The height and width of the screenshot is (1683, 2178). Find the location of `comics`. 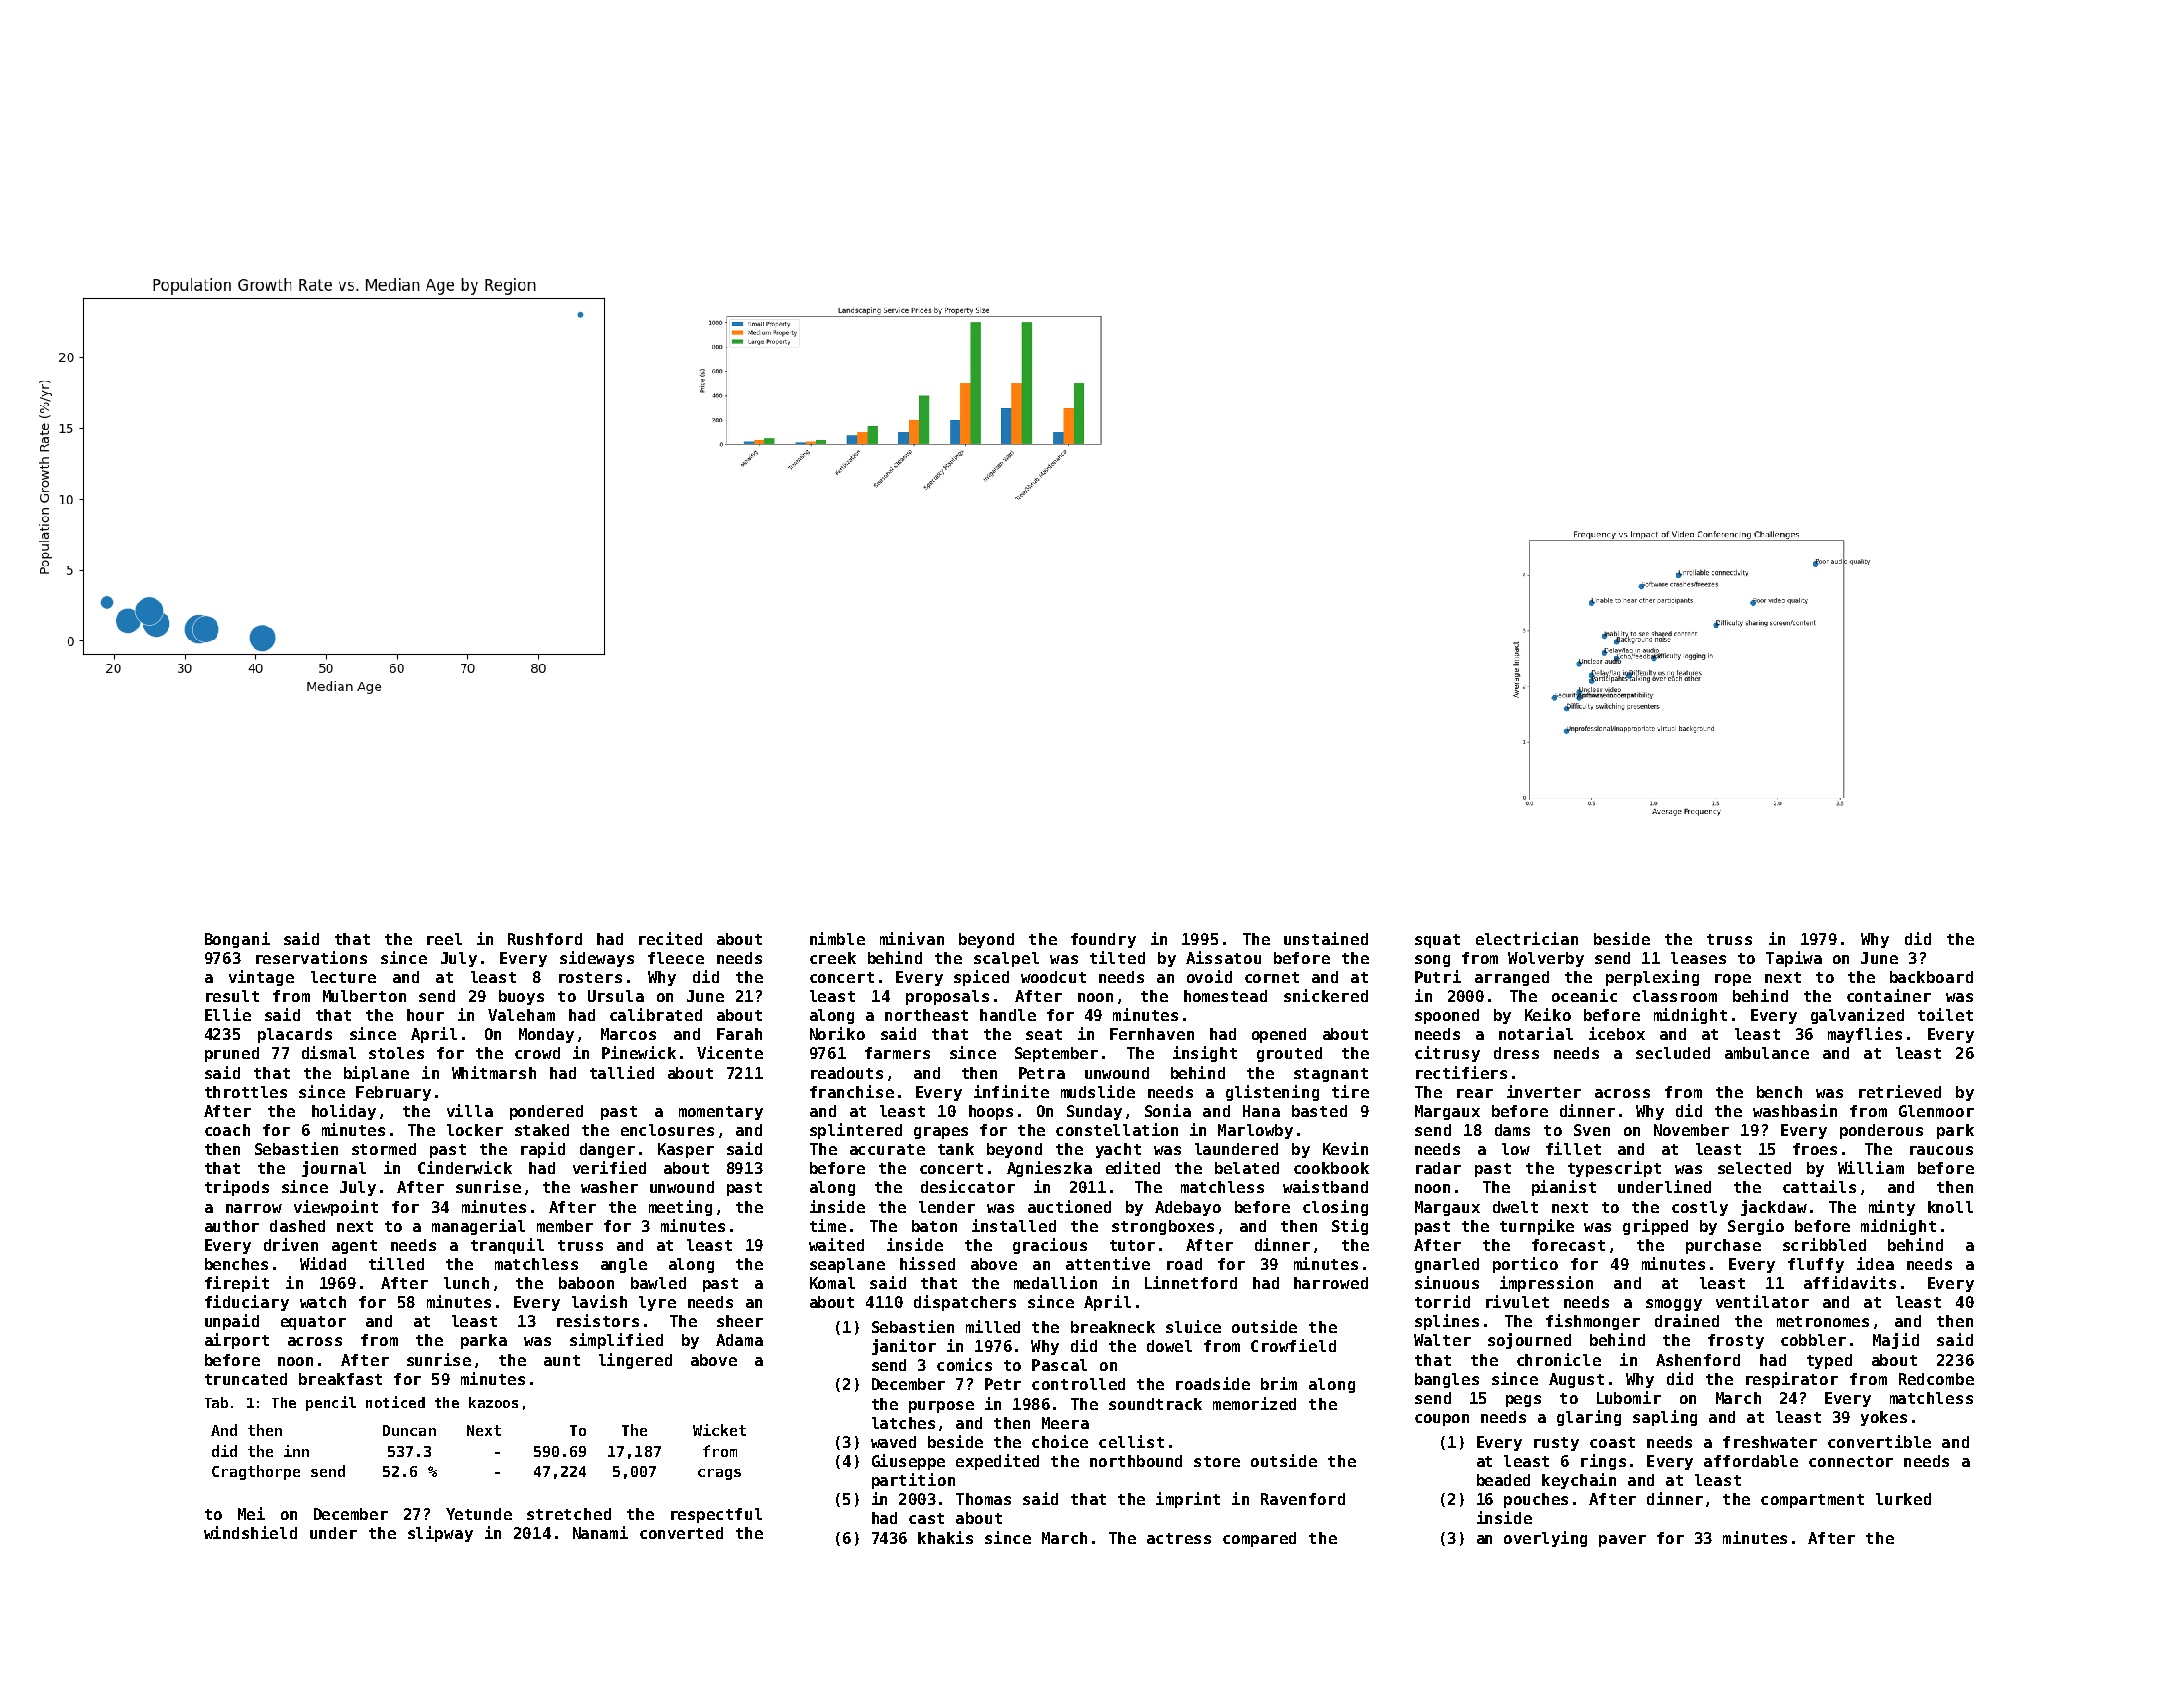

comics is located at coordinates (964, 1364).
